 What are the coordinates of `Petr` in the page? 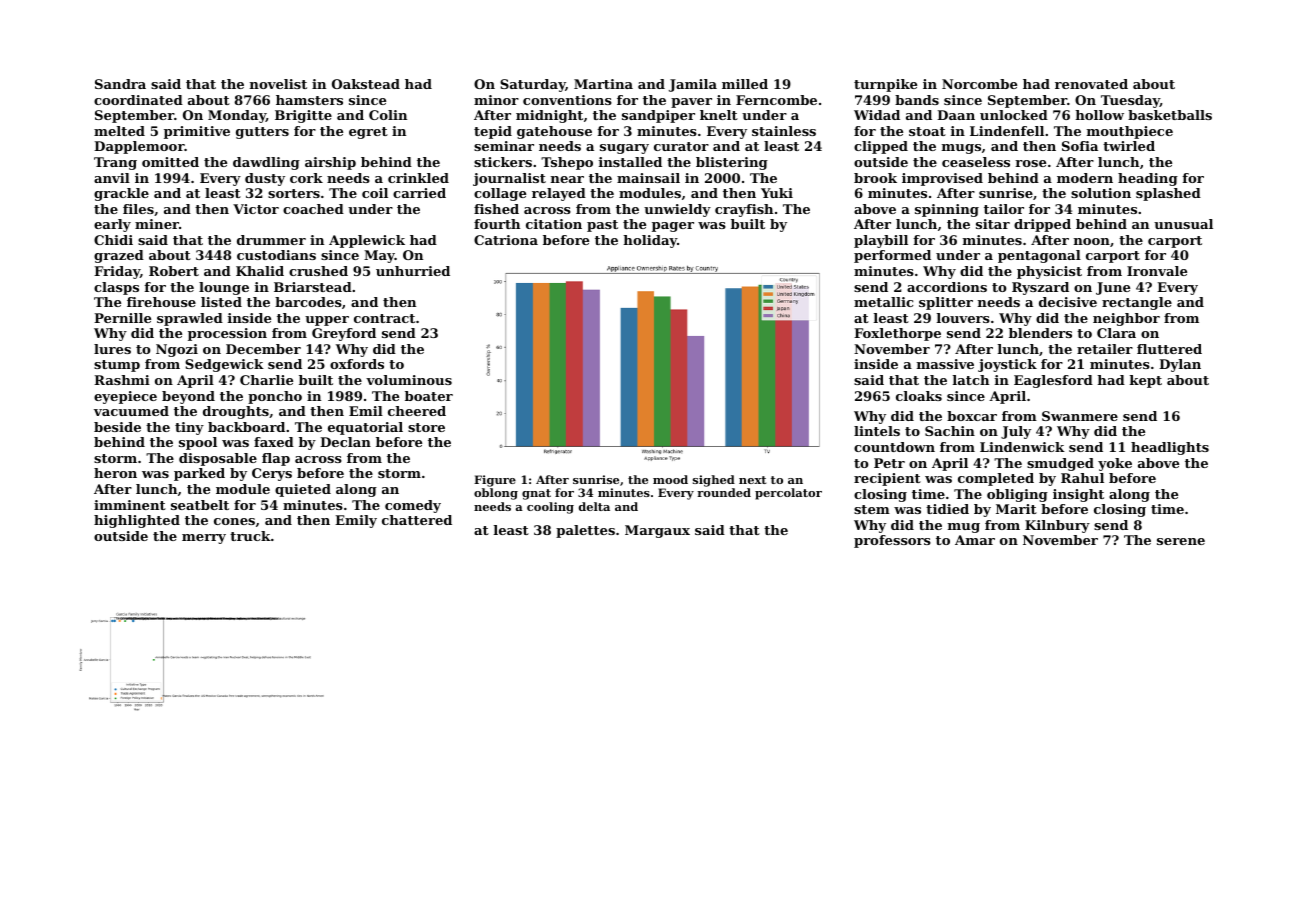 It's located at (889, 463).
